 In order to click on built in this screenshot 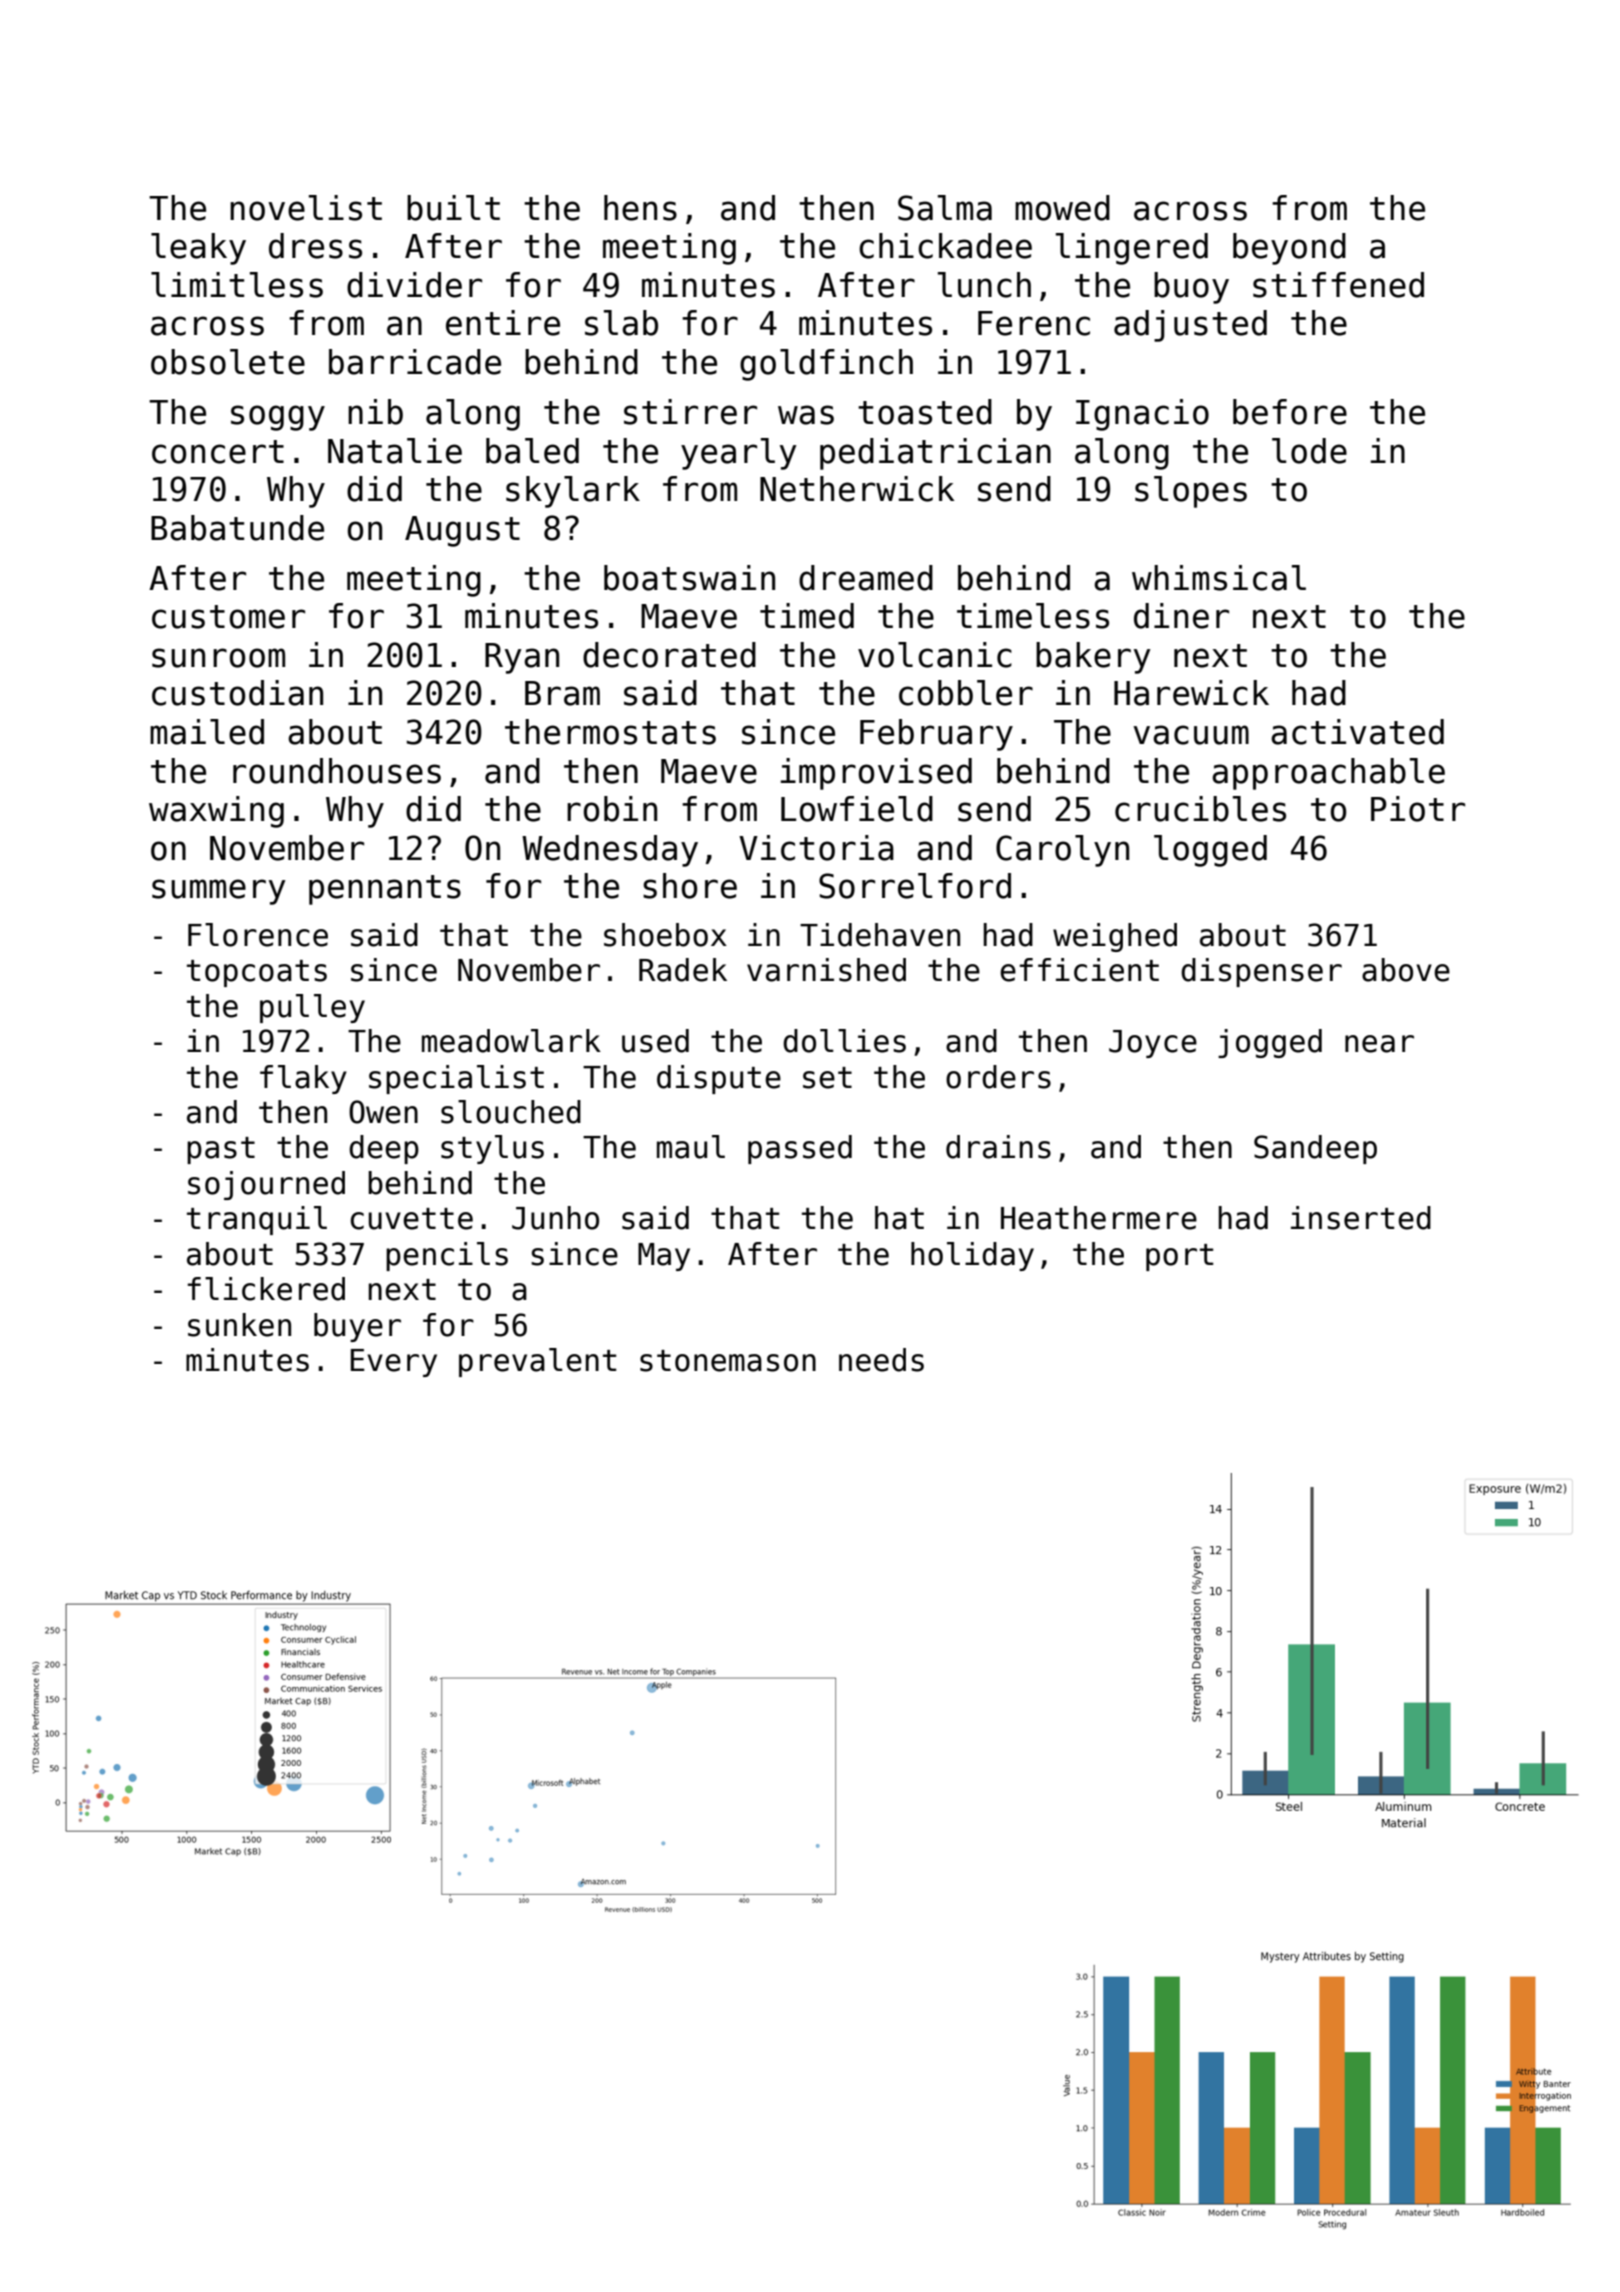, I will do `click(453, 208)`.
